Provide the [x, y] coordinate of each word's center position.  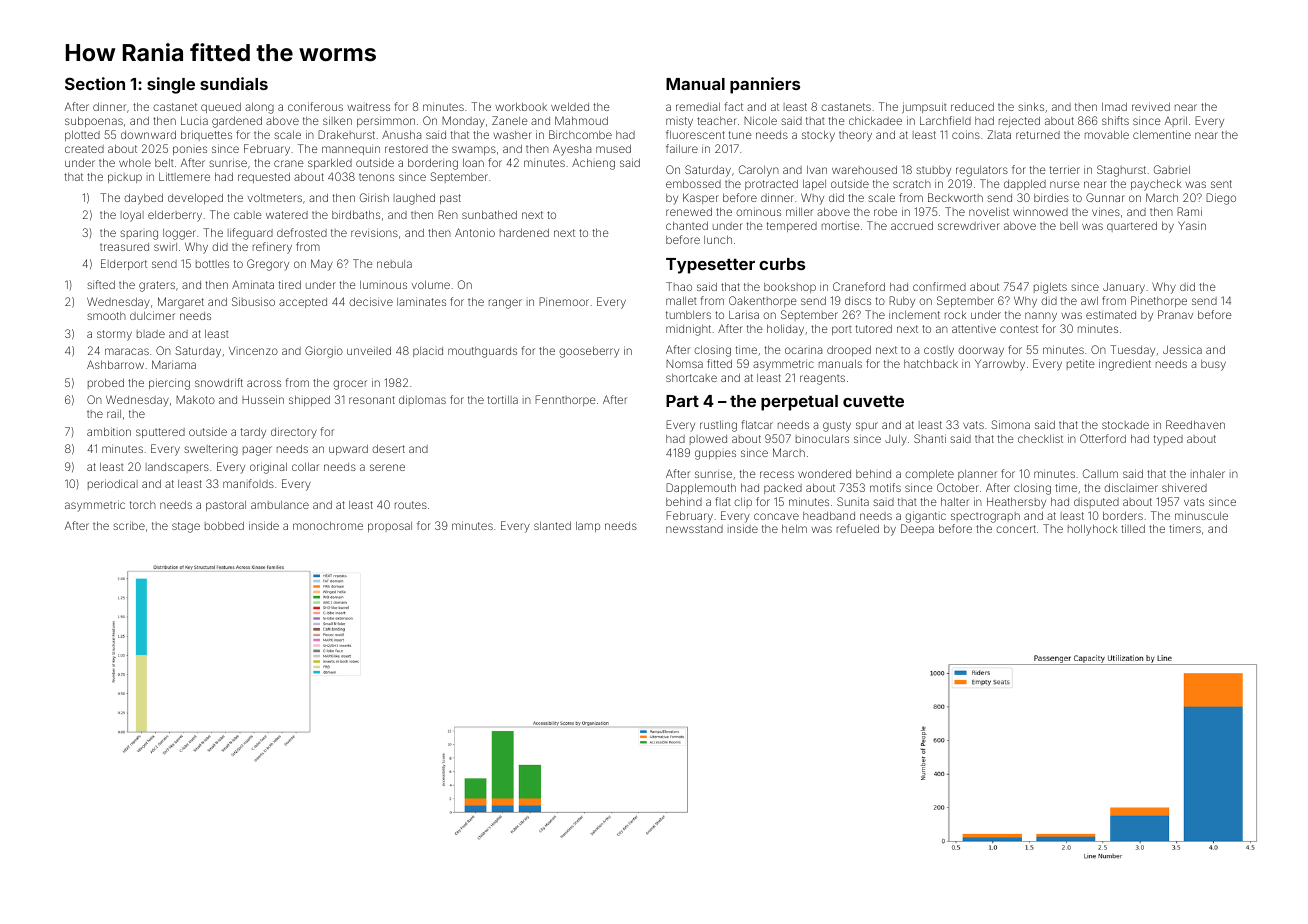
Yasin [1192, 225]
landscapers [177, 468]
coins [966, 134]
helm [794, 529]
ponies [190, 150]
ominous [758, 211]
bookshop [790, 288]
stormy [114, 335]
